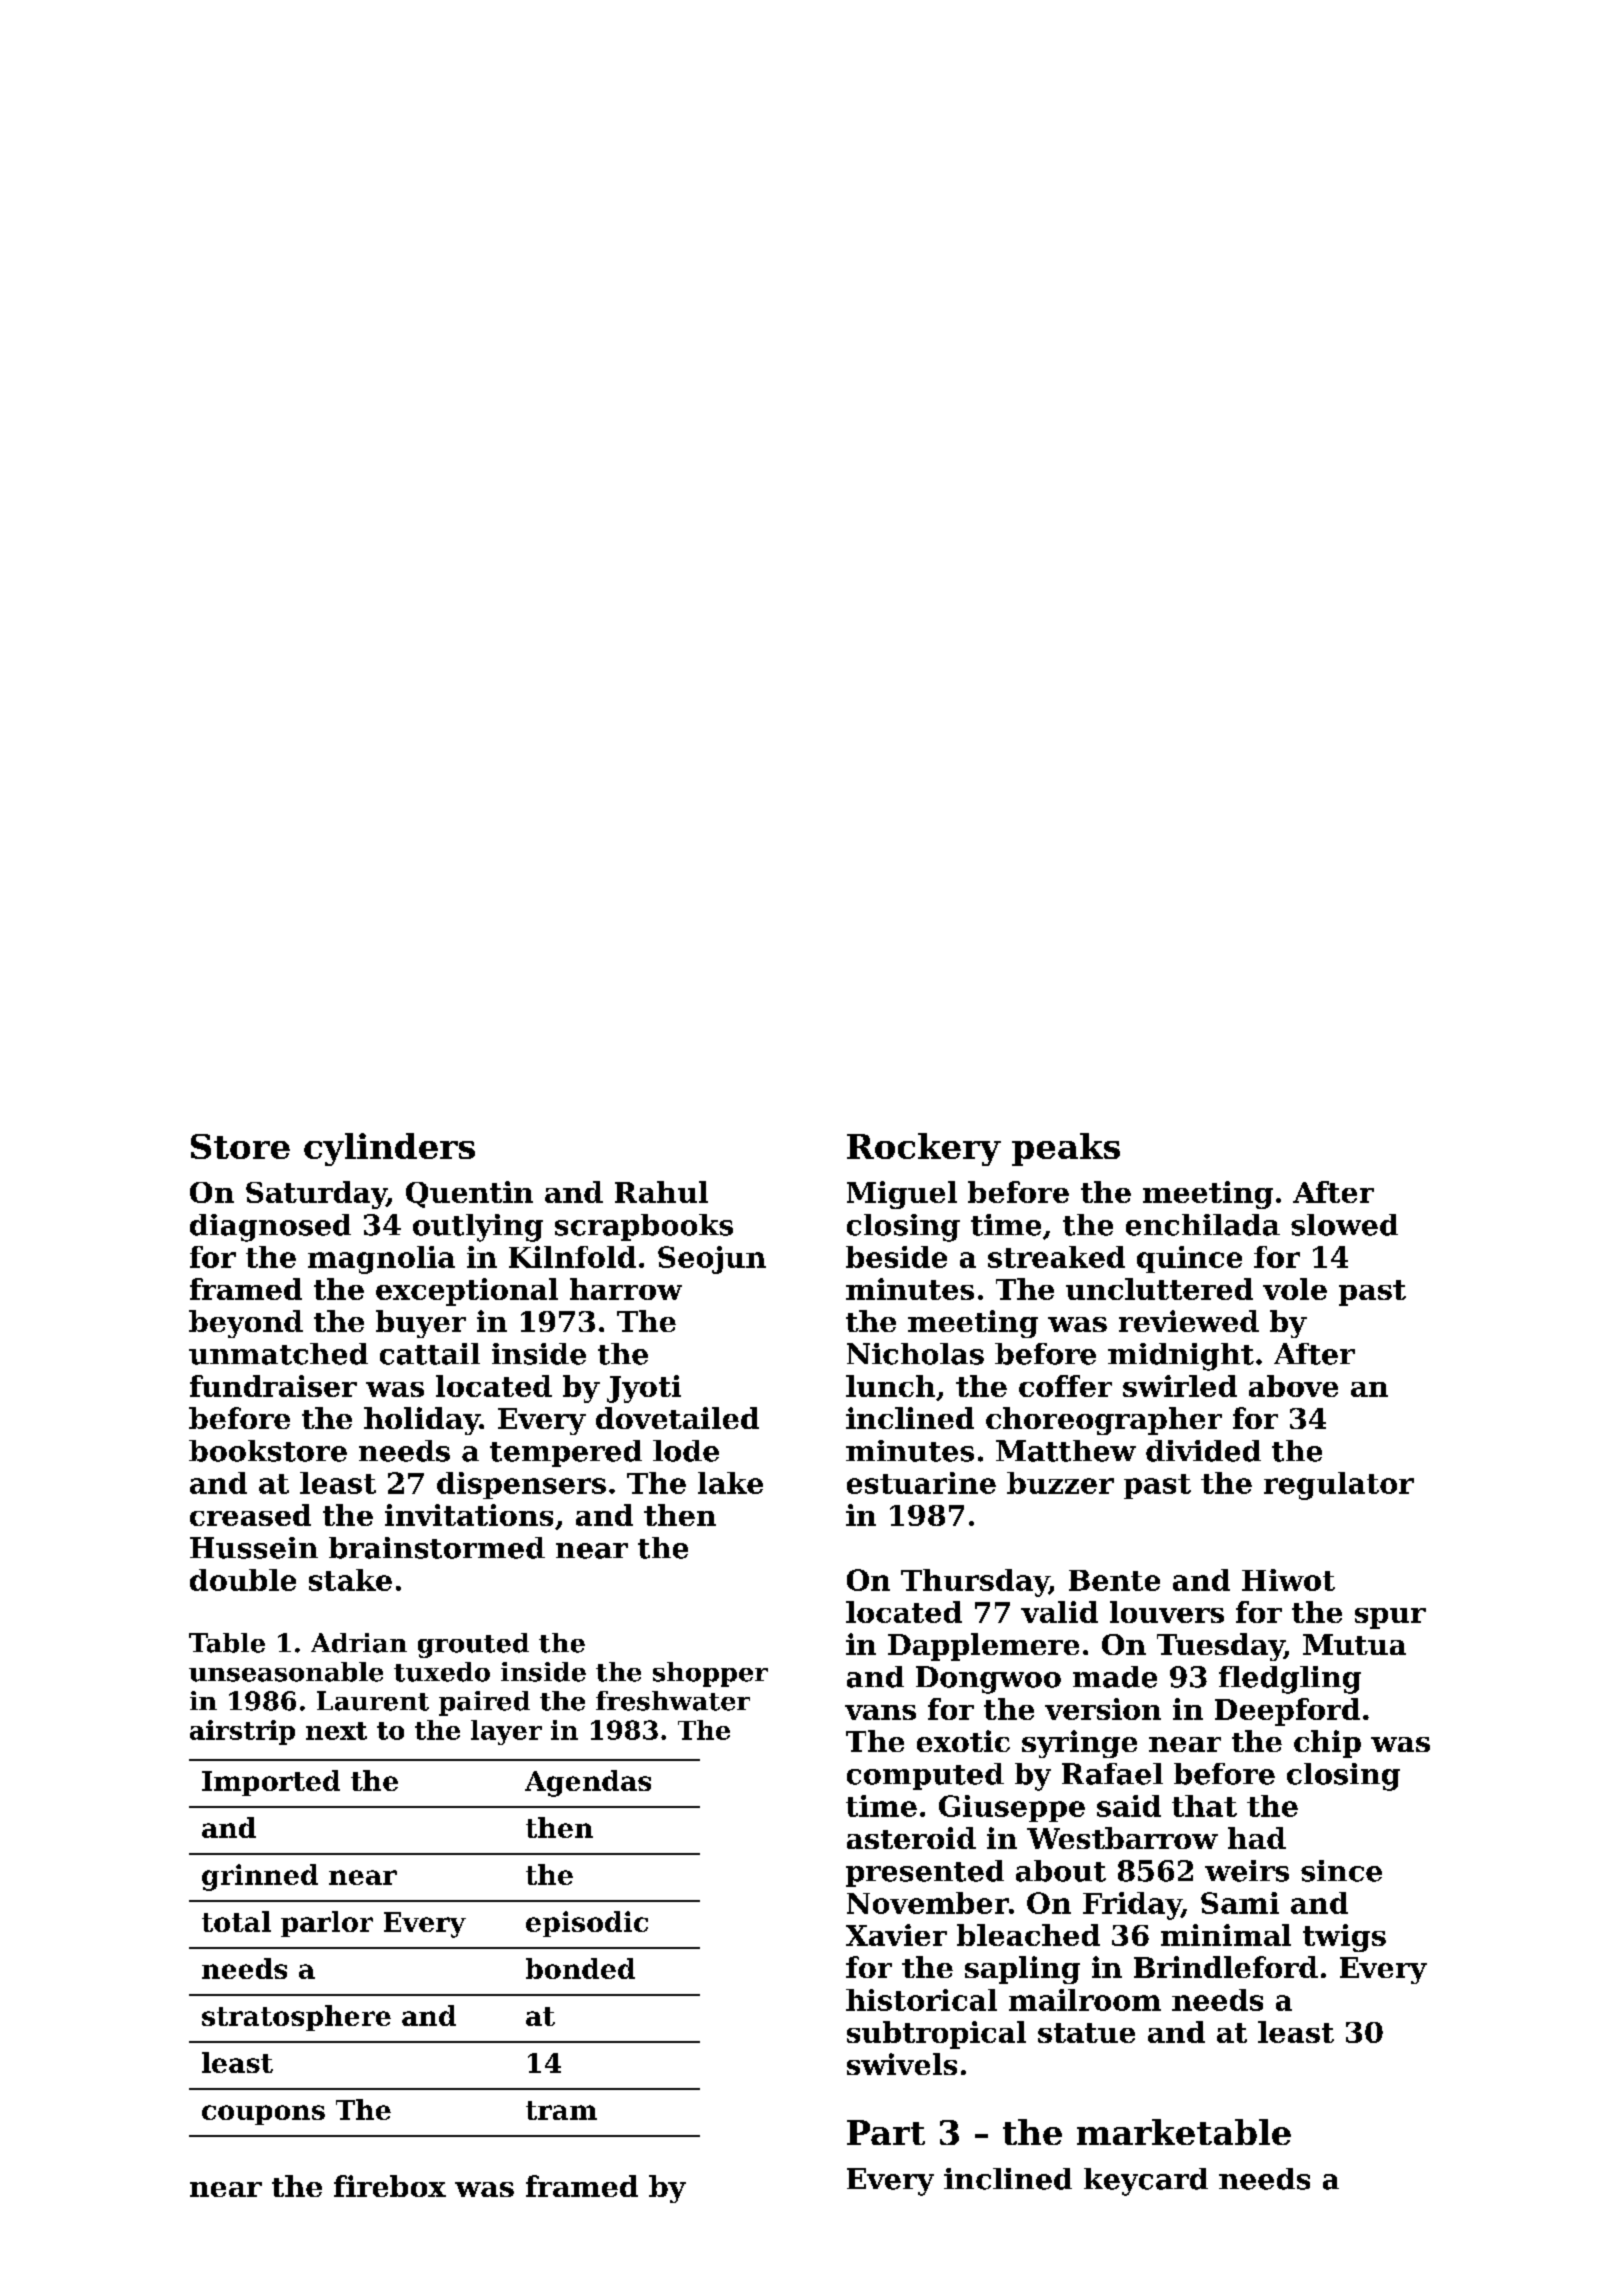 The image size is (1620, 2292). Describe the element at coordinates (921, 1483) in the screenshot. I see `estuarine` at that location.
